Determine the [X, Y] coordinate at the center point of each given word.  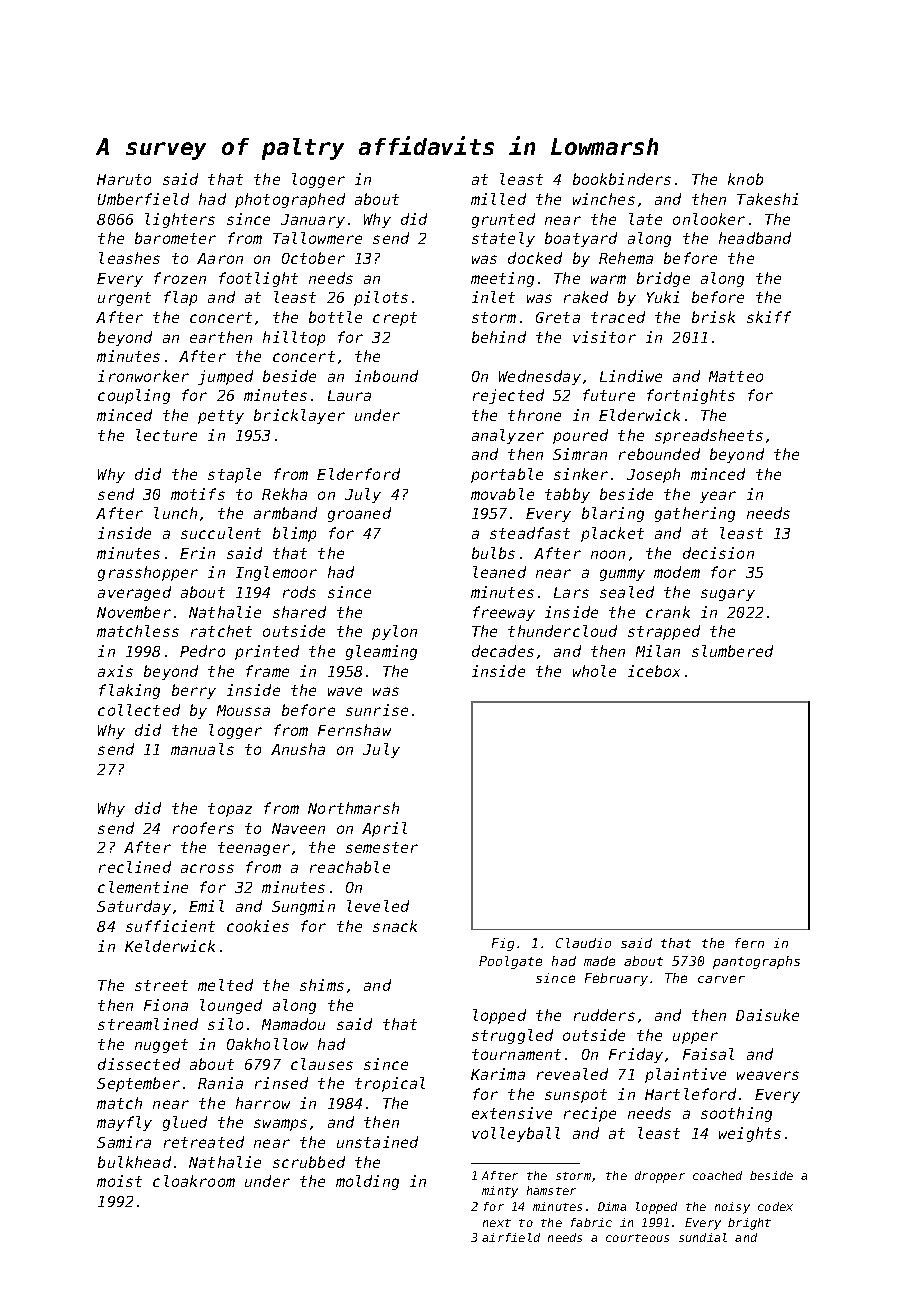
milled [498, 199]
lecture [166, 435]
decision [718, 553]
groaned [359, 514]
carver [721, 979]
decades [503, 651]
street [161, 985]
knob [745, 179]
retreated [204, 1142]
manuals [202, 749]
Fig [503, 944]
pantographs [756, 962]
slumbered [732, 651]
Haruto [124, 179]
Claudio [583, 943]
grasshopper [148, 573]
